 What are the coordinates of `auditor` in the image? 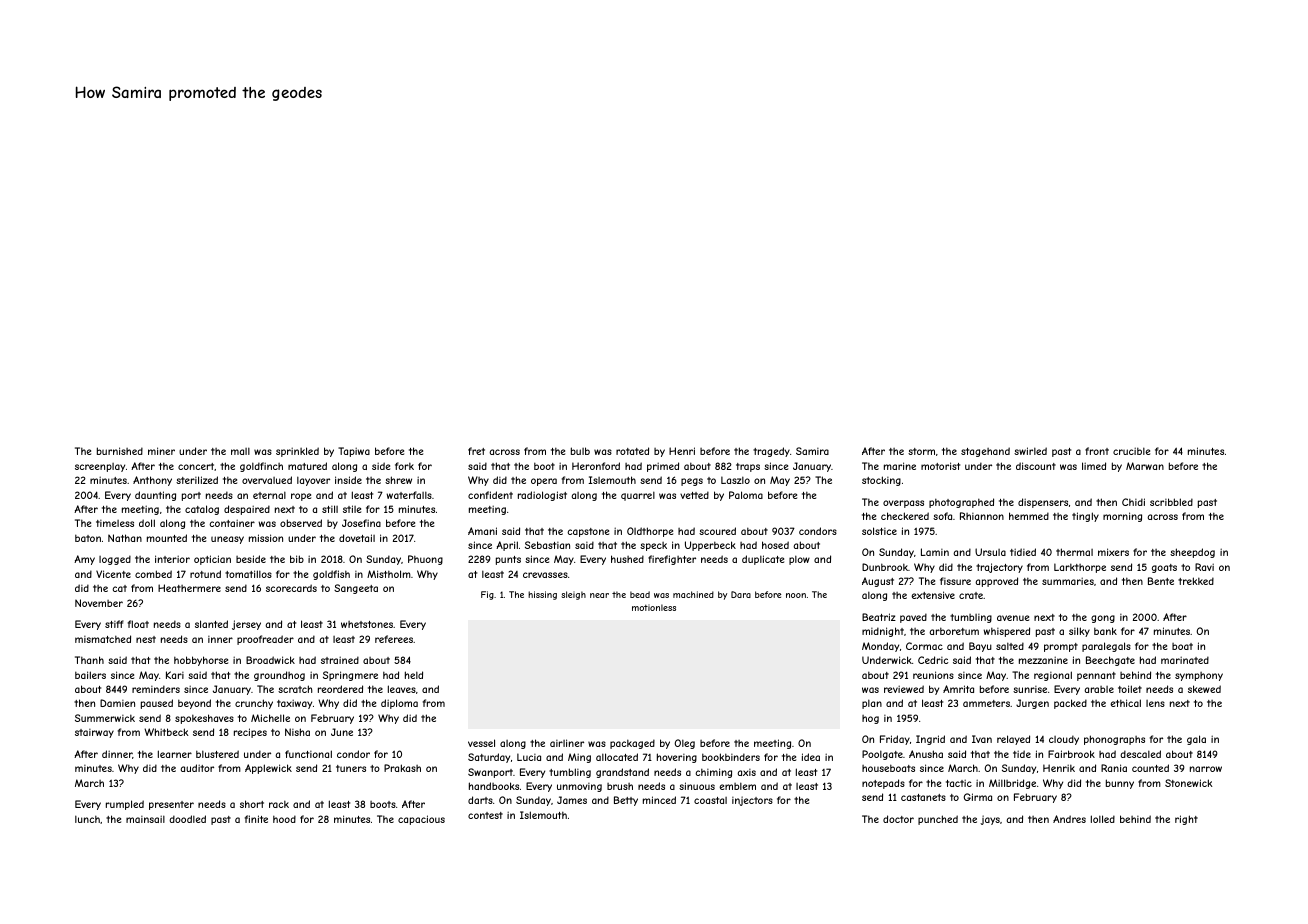 It's located at (197, 768).
